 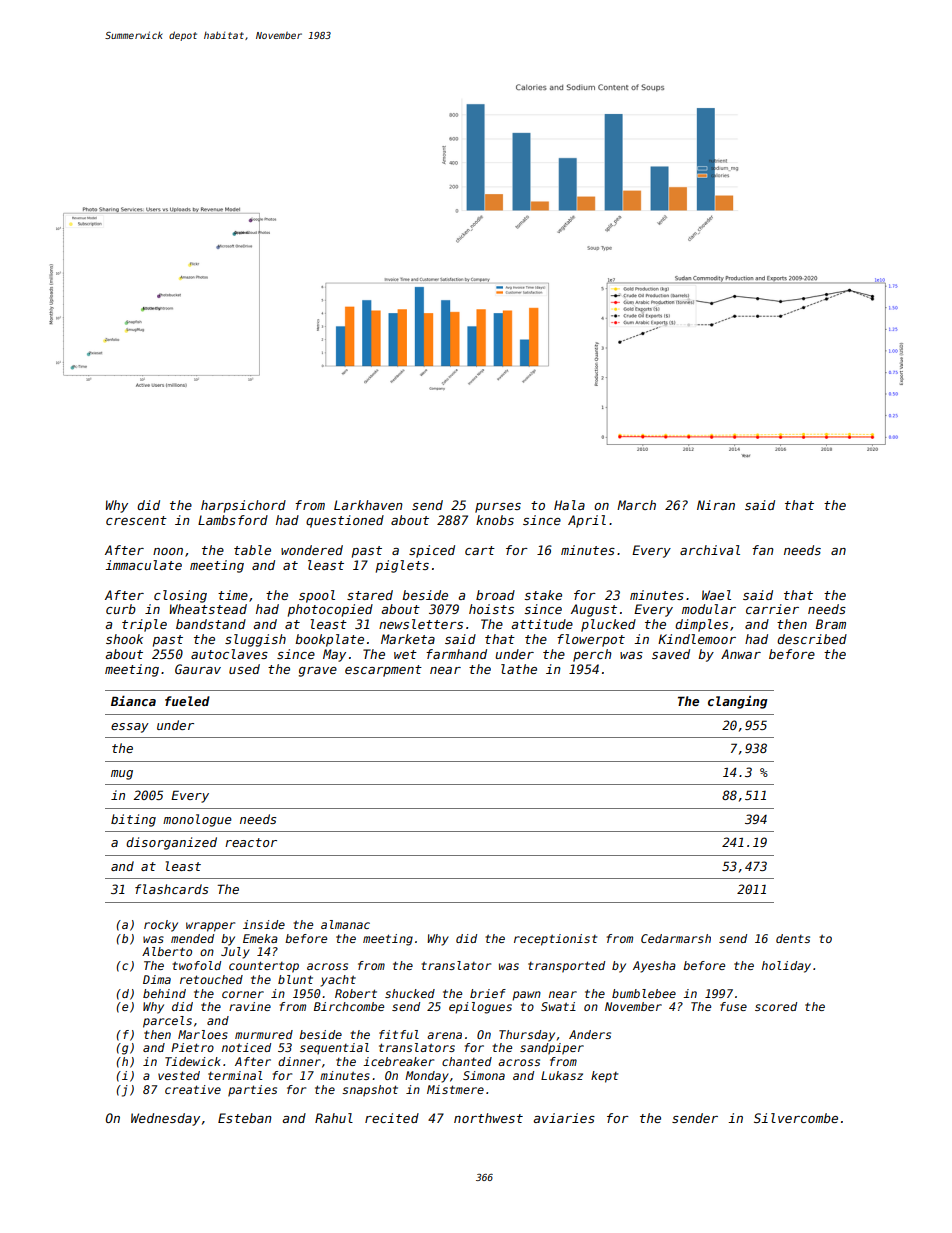 I want to click on Esteban, so click(x=245, y=1118).
